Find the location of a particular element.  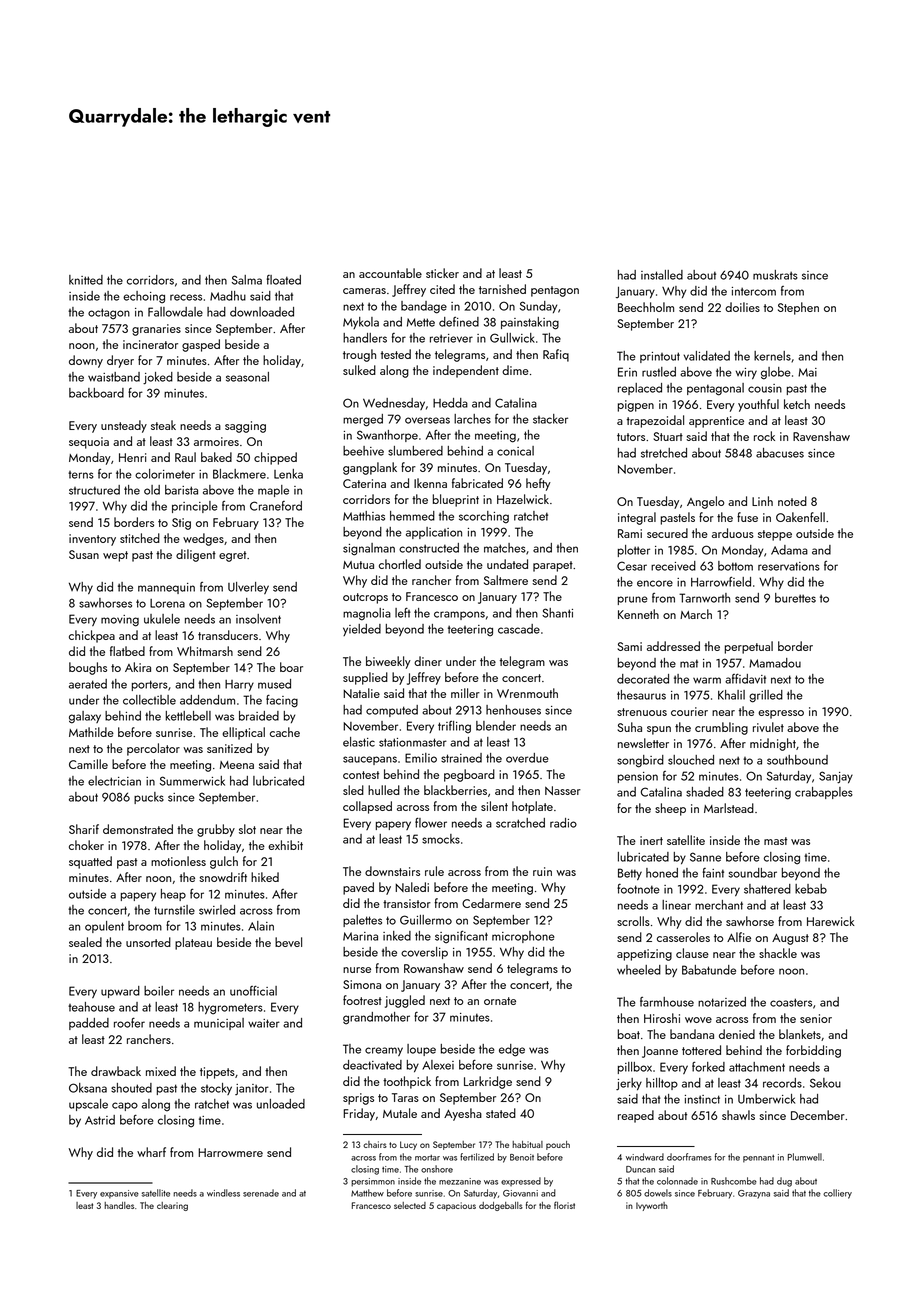

Salma is located at coordinates (247, 280).
